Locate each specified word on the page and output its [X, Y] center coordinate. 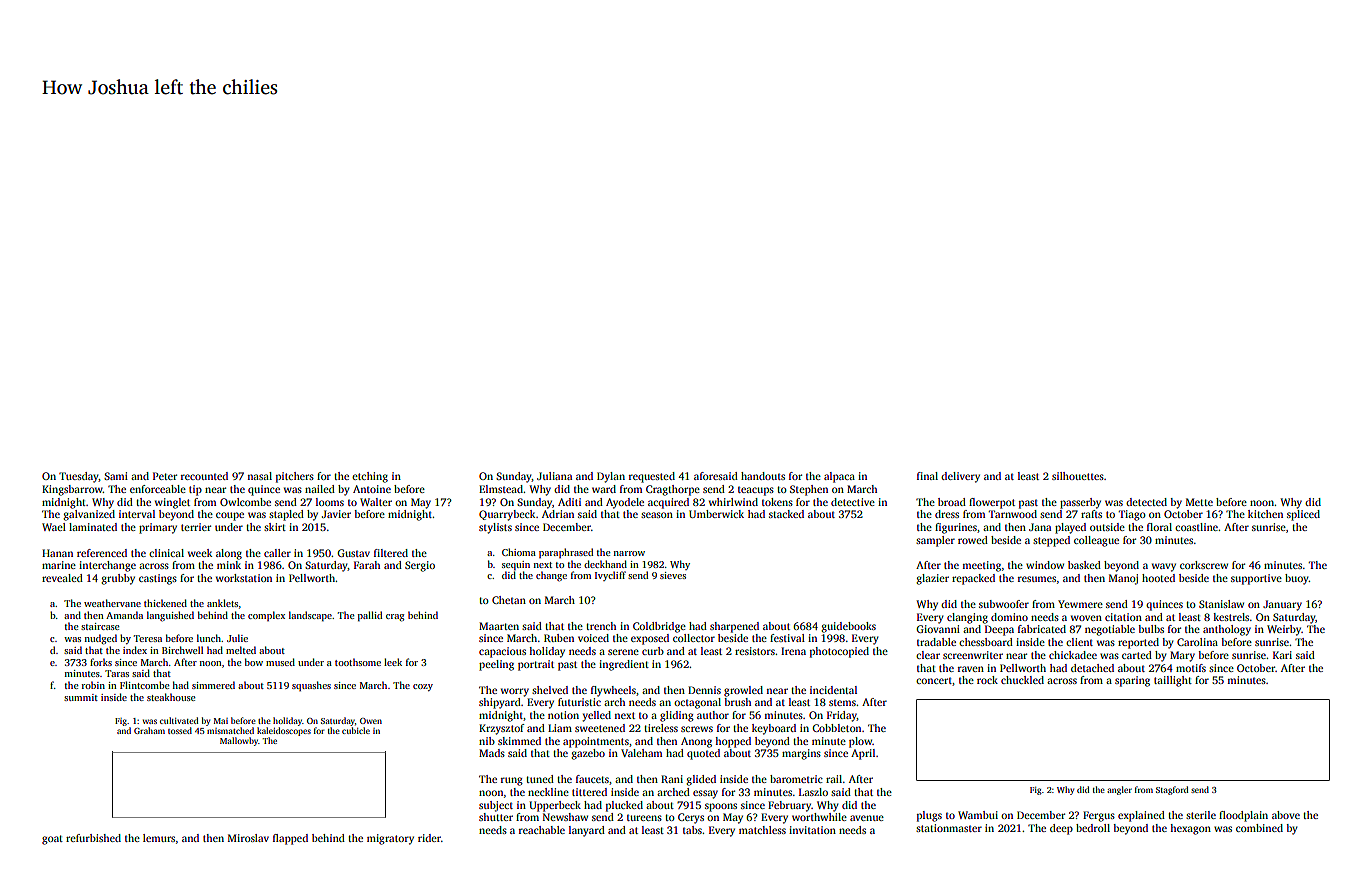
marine [59, 565]
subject [496, 806]
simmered [213, 685]
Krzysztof [501, 729]
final [927, 476]
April [863, 754]
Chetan [509, 600]
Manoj [1123, 579]
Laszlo [813, 792]
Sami [116, 476]
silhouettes [1078, 476]
